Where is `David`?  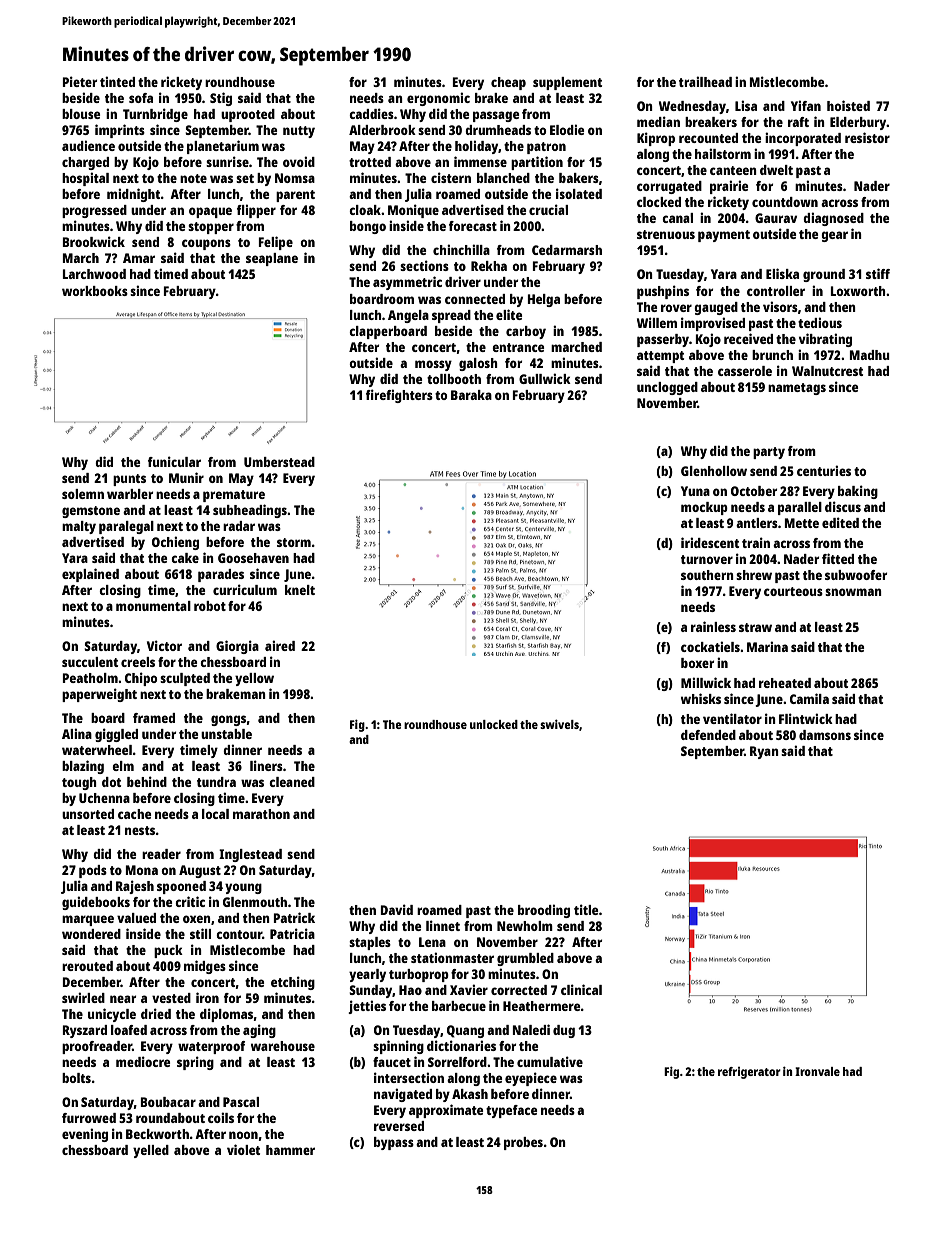
David is located at coordinates (396, 909).
